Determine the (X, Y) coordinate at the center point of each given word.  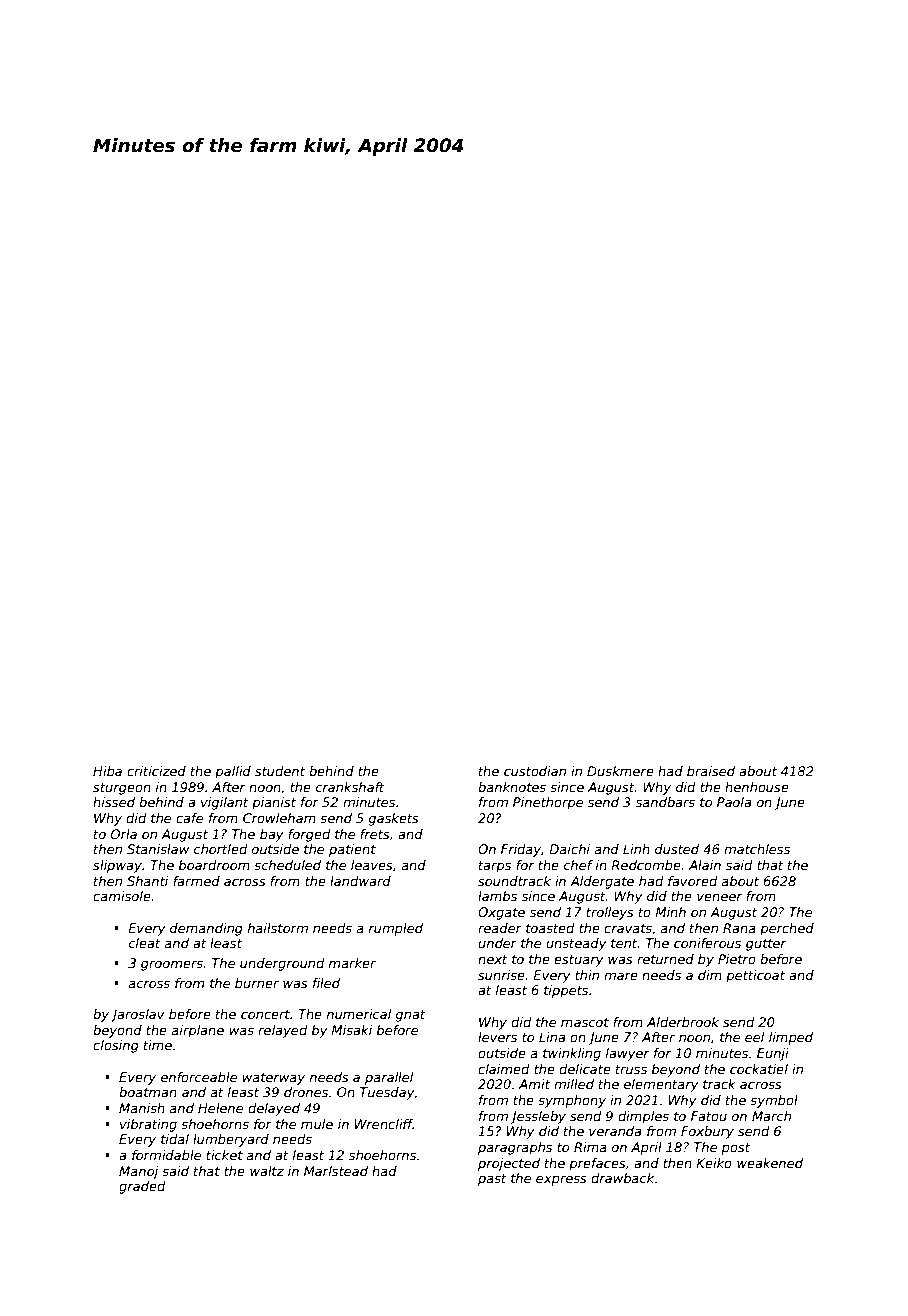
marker (352, 963)
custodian (535, 771)
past (492, 1180)
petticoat (755, 976)
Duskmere (620, 771)
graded (142, 1187)
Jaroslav (138, 1015)
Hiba (107, 771)
